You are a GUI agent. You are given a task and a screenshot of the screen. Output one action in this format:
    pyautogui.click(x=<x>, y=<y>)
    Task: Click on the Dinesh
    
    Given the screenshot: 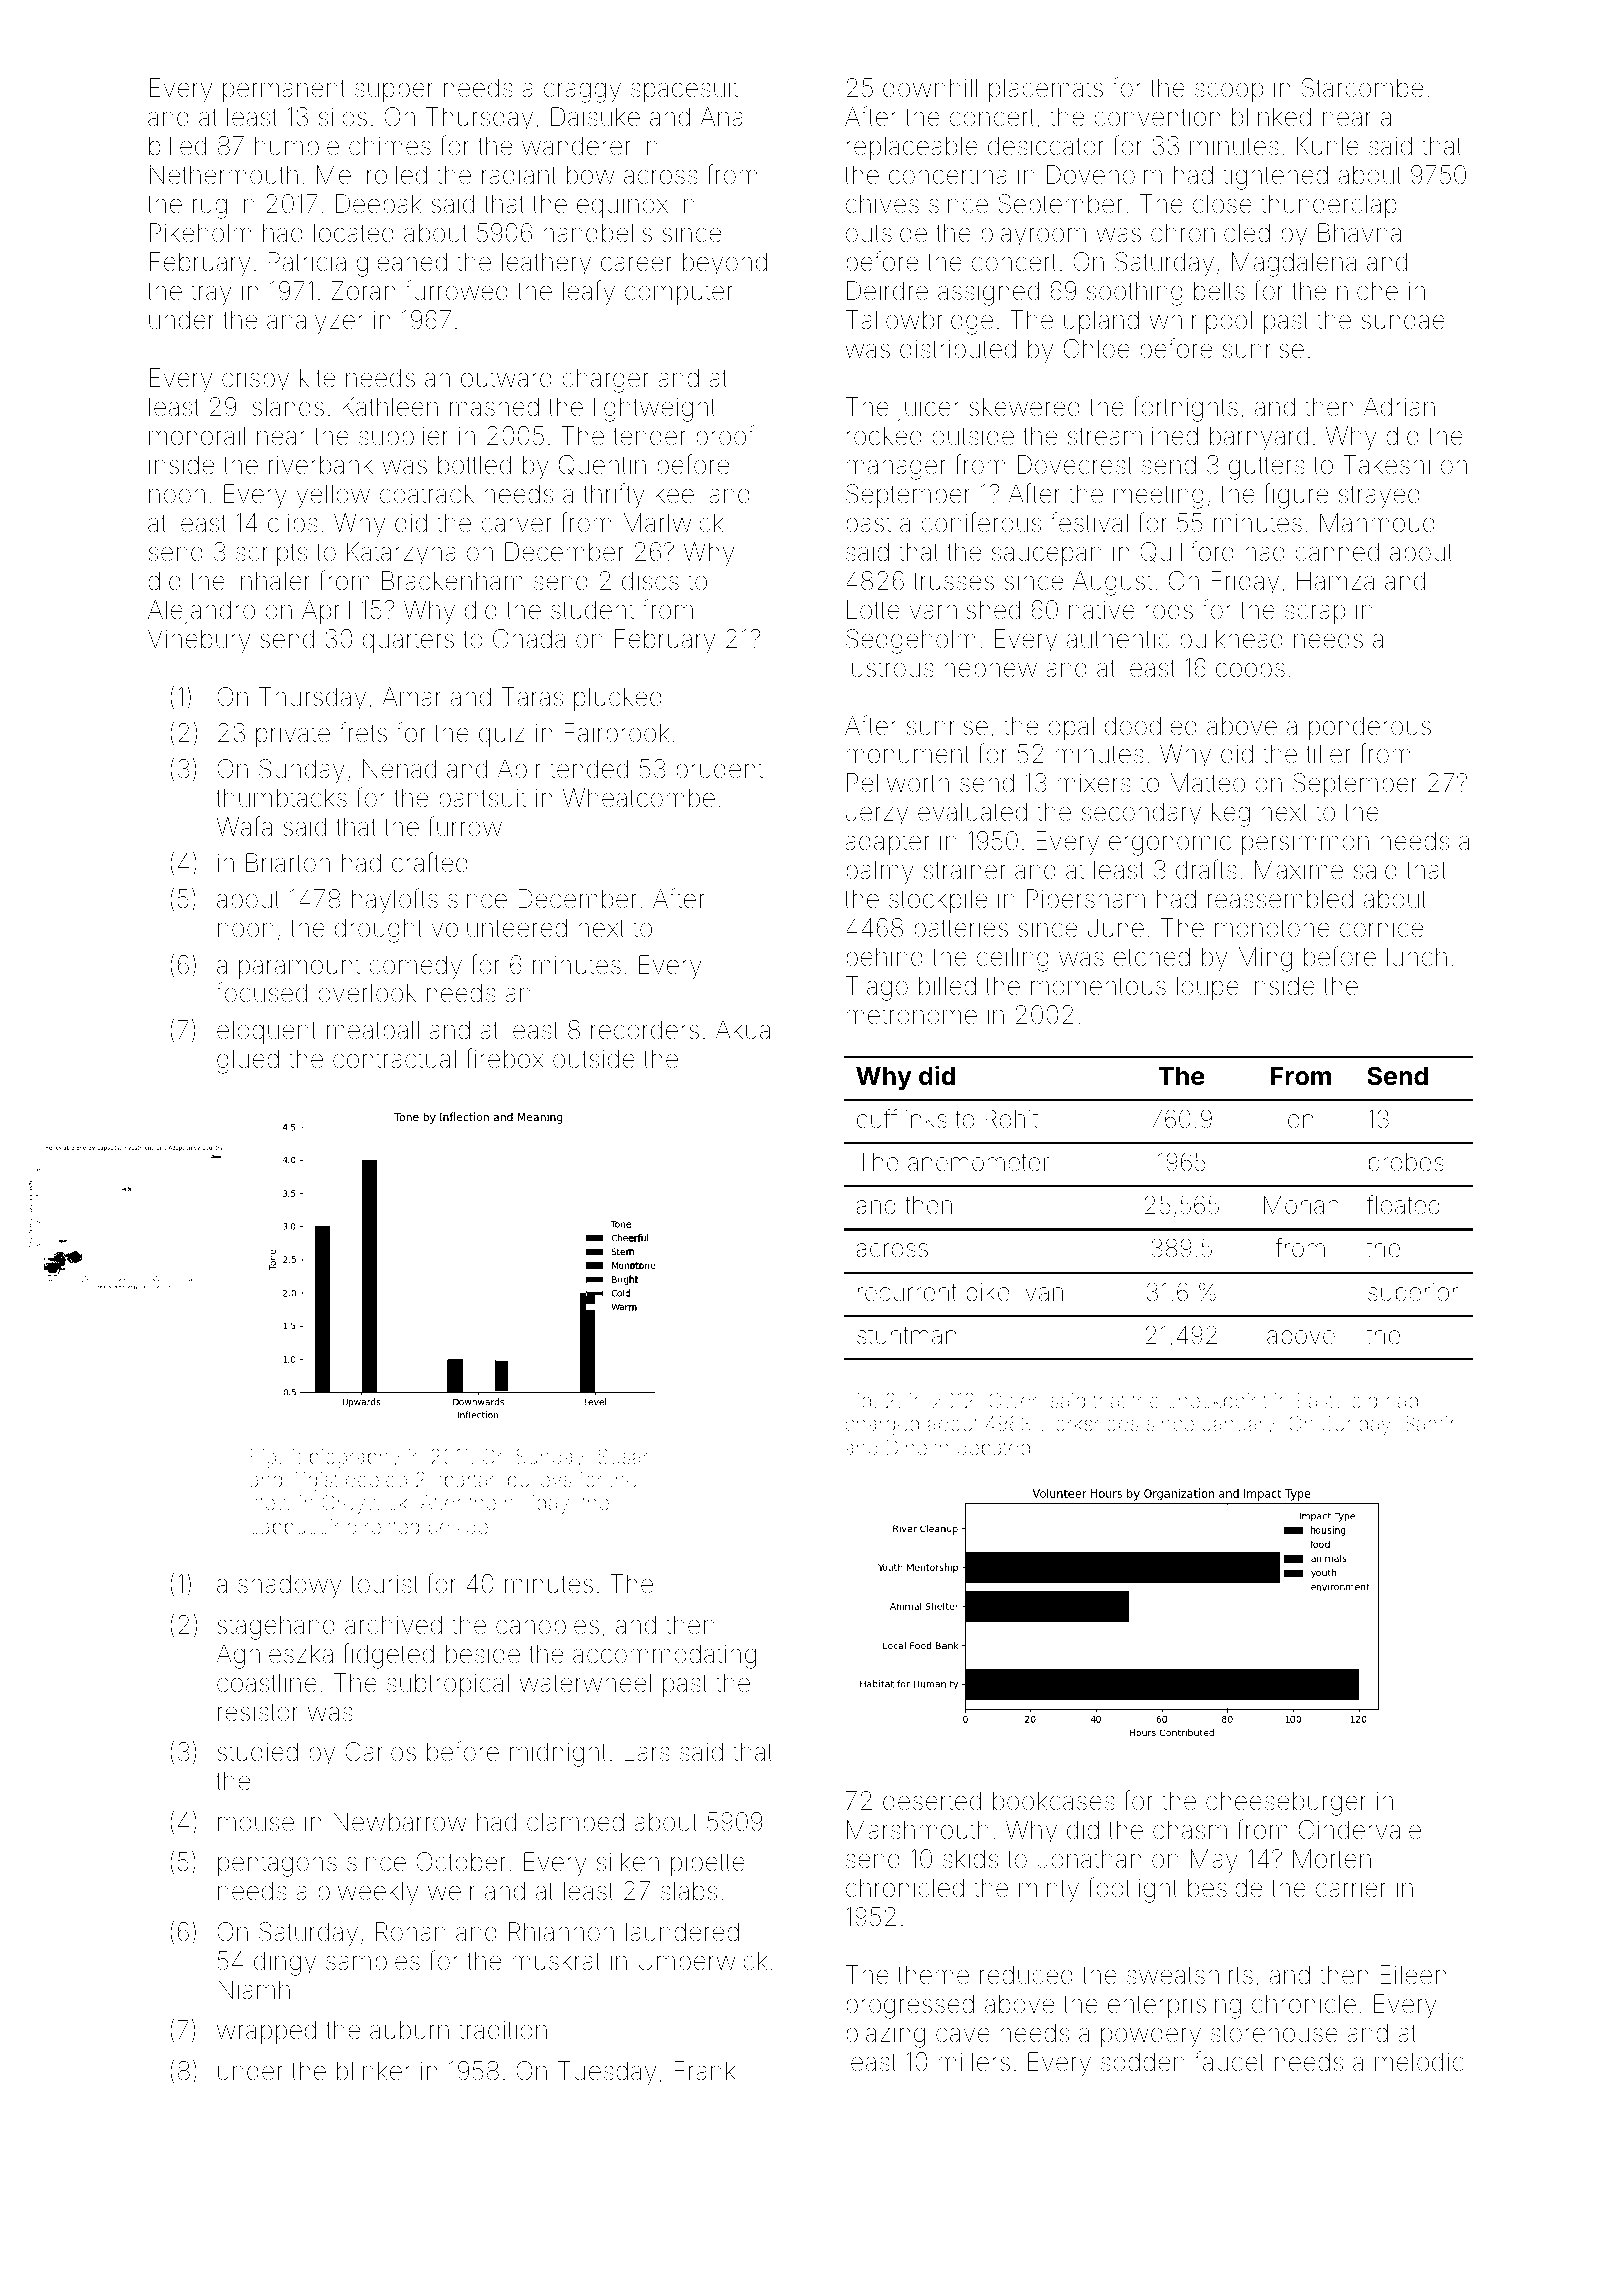 What is the action you would take?
    pyautogui.click(x=918, y=1447)
